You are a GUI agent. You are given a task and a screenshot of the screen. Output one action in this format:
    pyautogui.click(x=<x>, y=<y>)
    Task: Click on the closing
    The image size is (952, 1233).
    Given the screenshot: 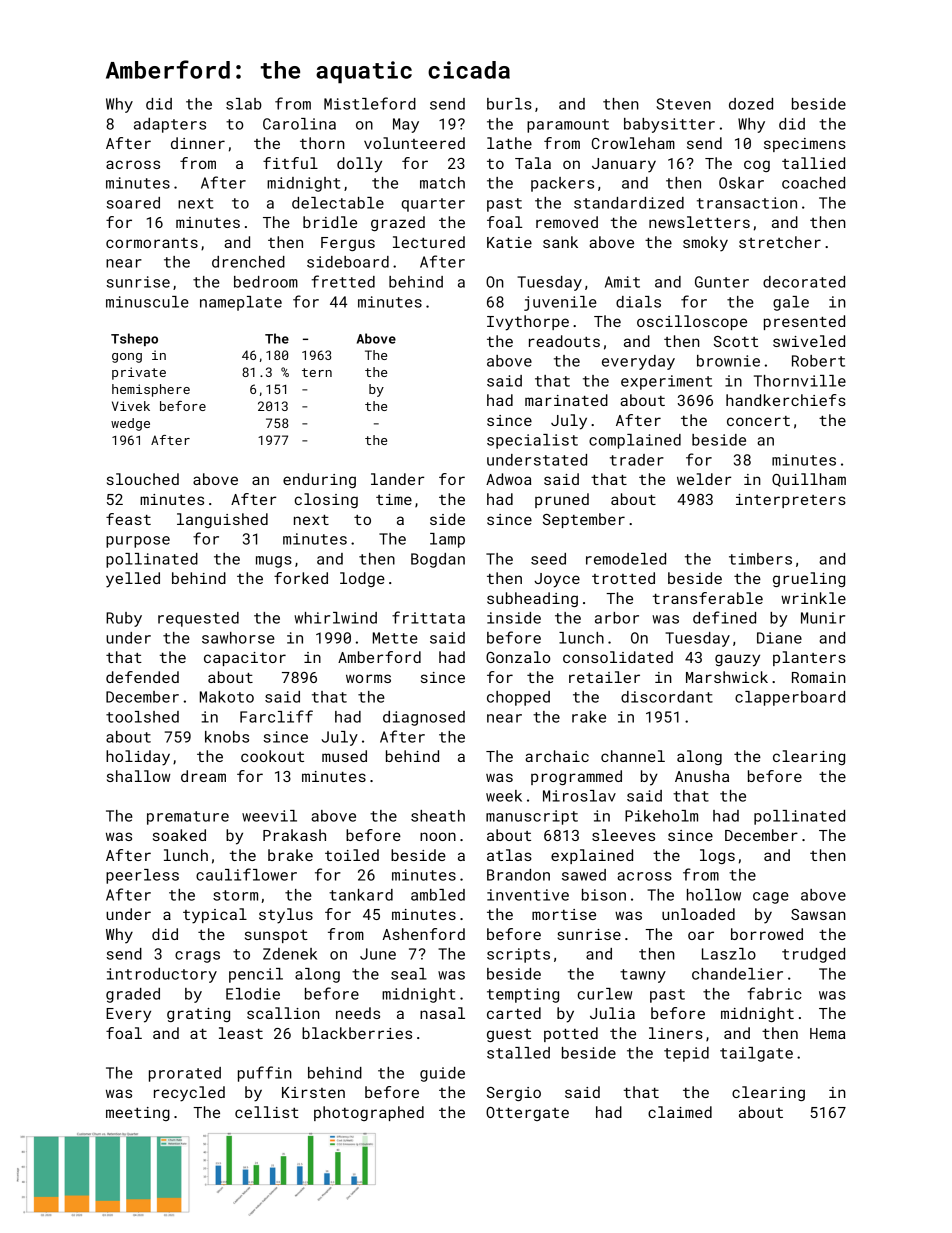 What is the action you would take?
    pyautogui.click(x=326, y=500)
